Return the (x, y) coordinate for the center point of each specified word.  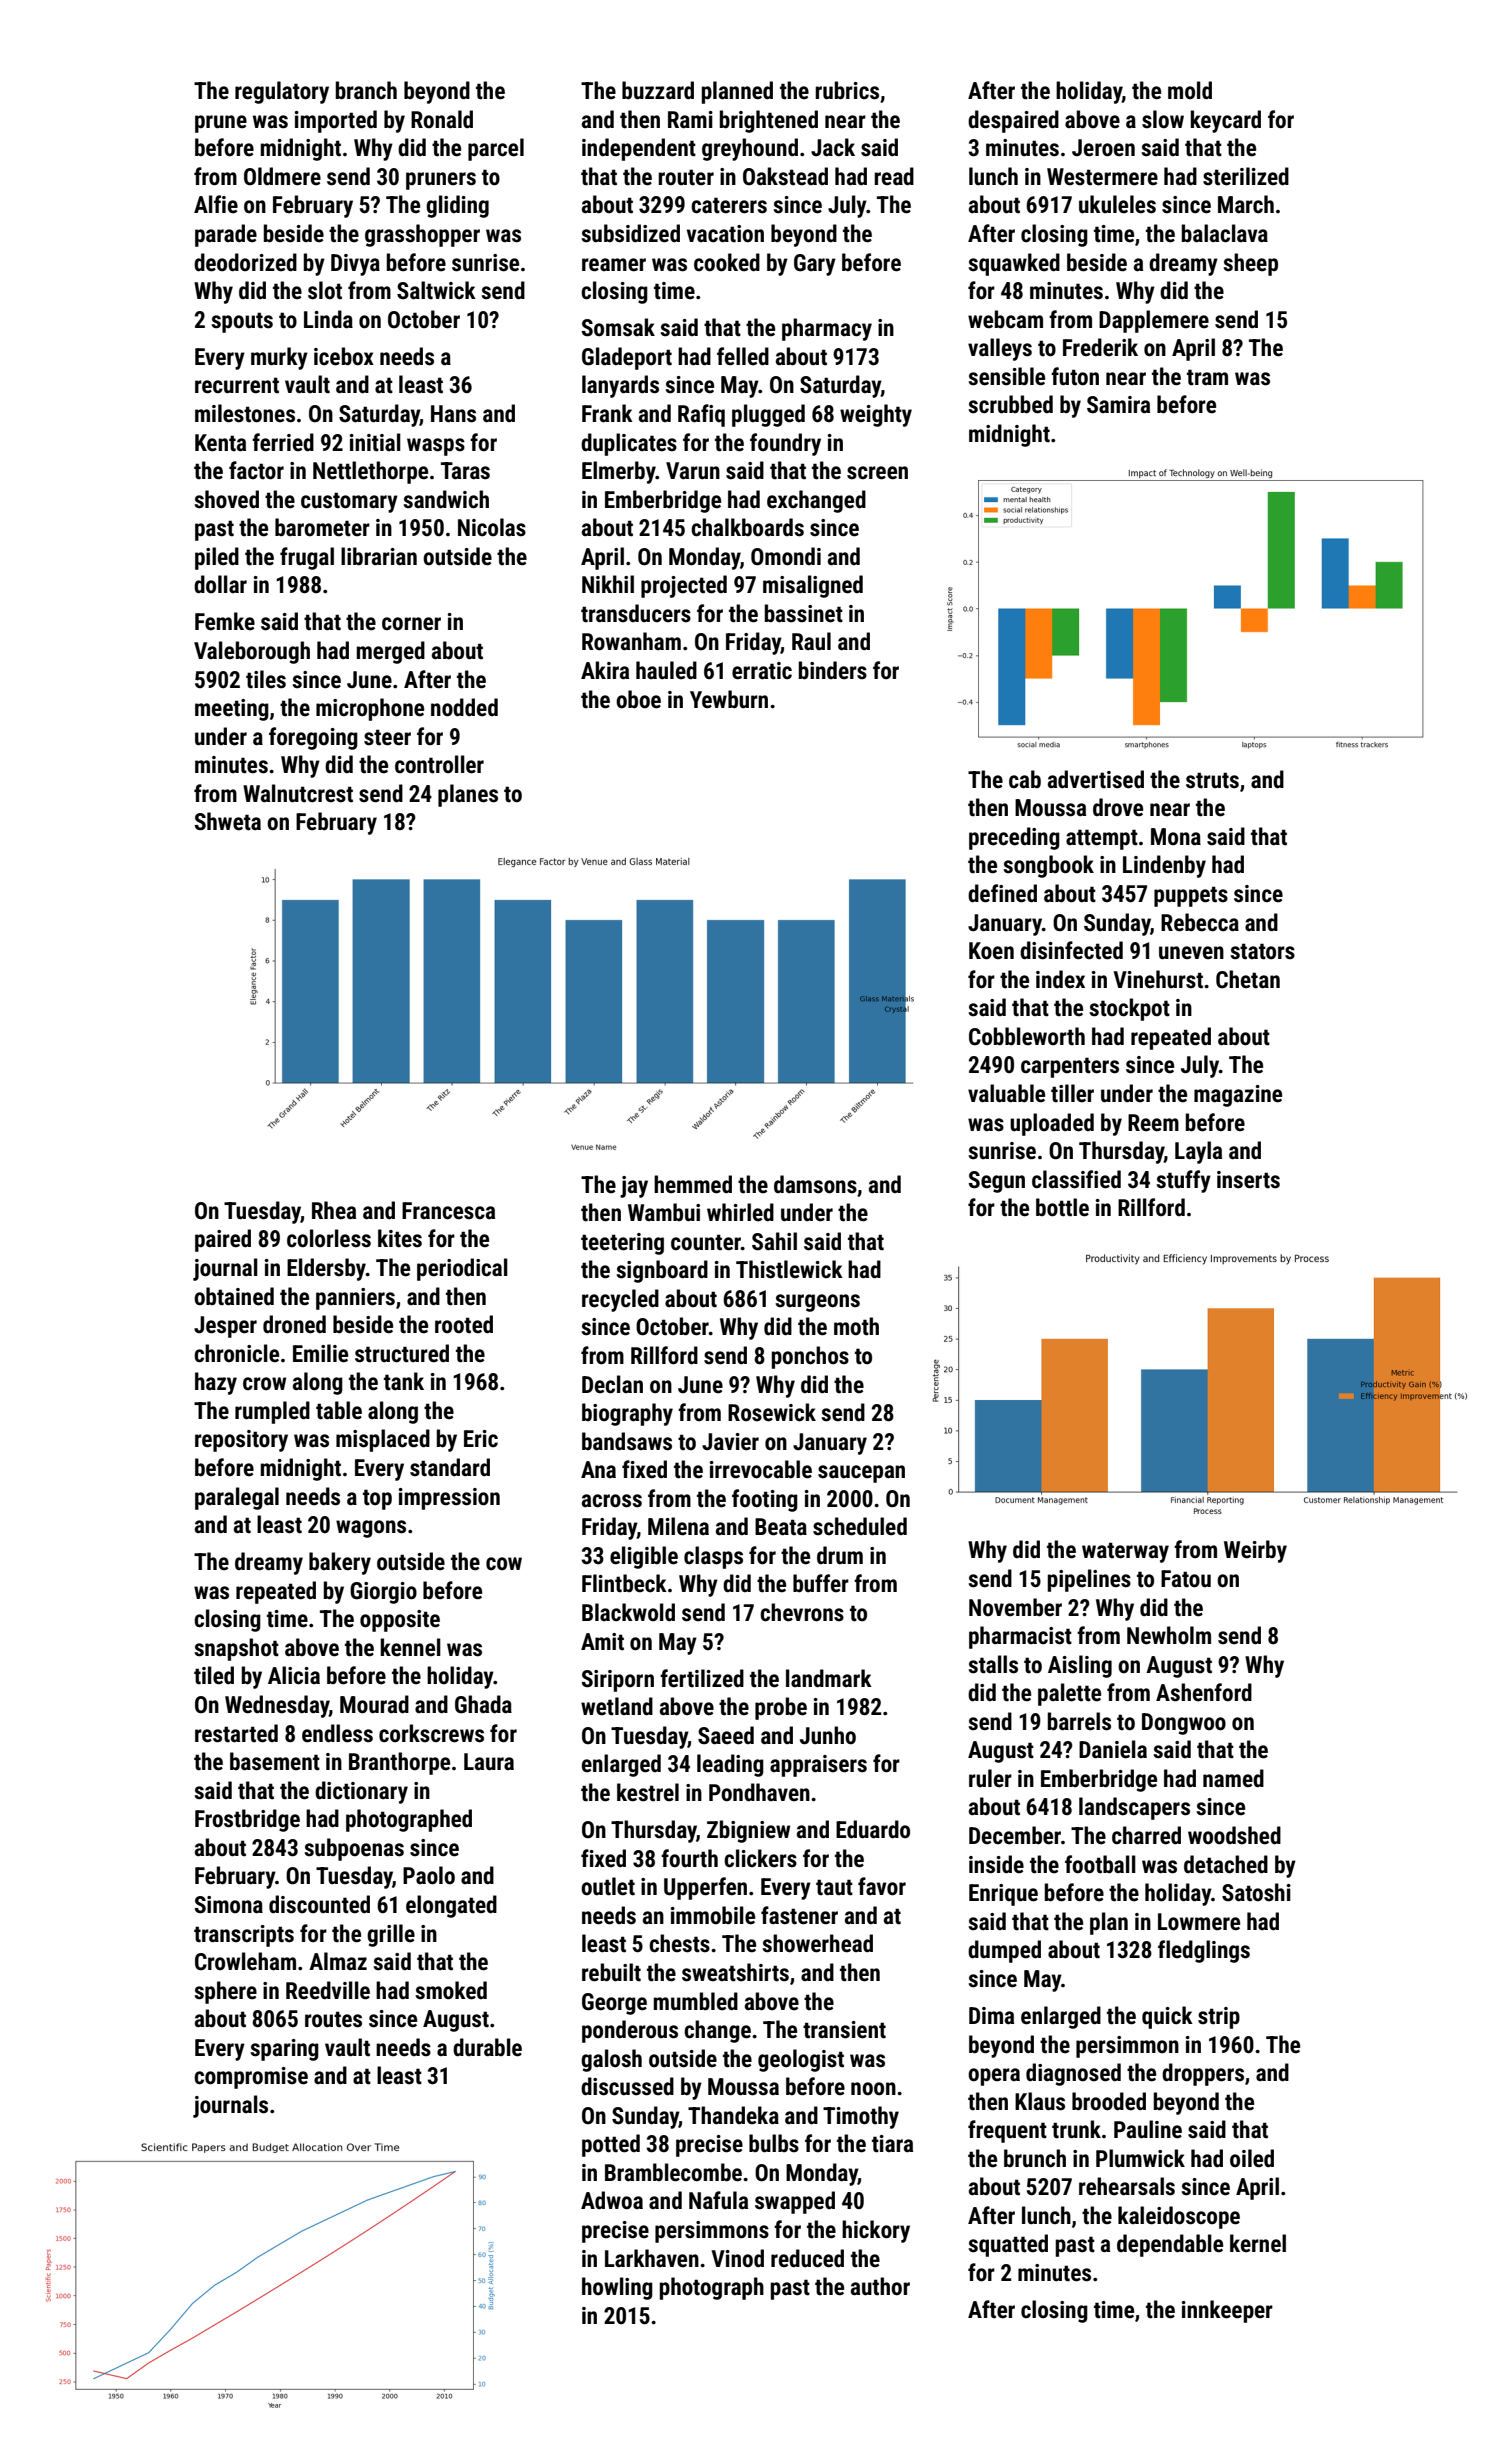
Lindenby (1164, 866)
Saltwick (436, 290)
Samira (1118, 405)
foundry (785, 444)
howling (617, 2288)
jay (634, 1187)
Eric (481, 1439)
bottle (1062, 1207)
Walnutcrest (298, 793)
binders (833, 670)
